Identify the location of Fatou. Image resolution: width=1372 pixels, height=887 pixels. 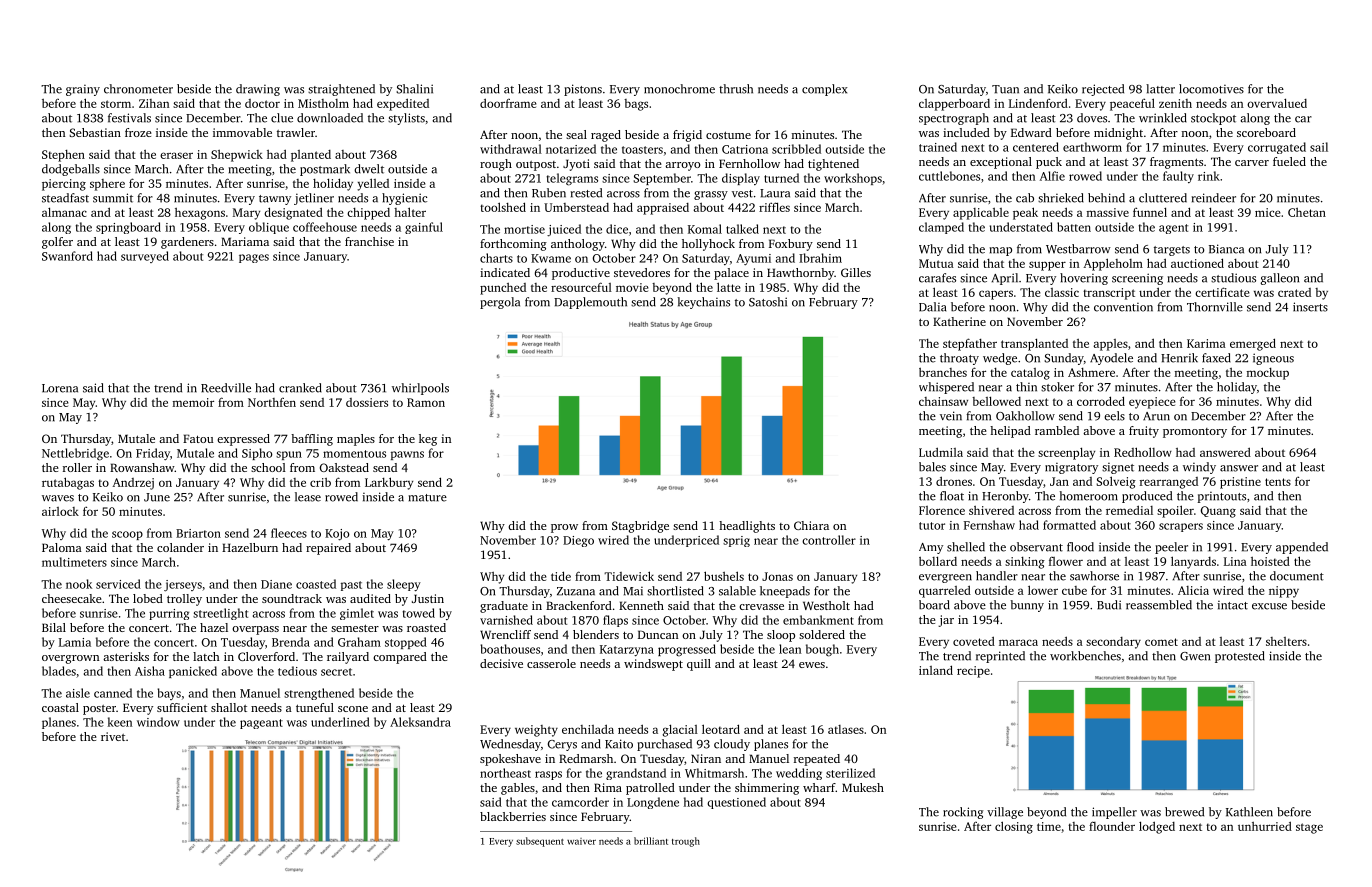
(198, 438).
